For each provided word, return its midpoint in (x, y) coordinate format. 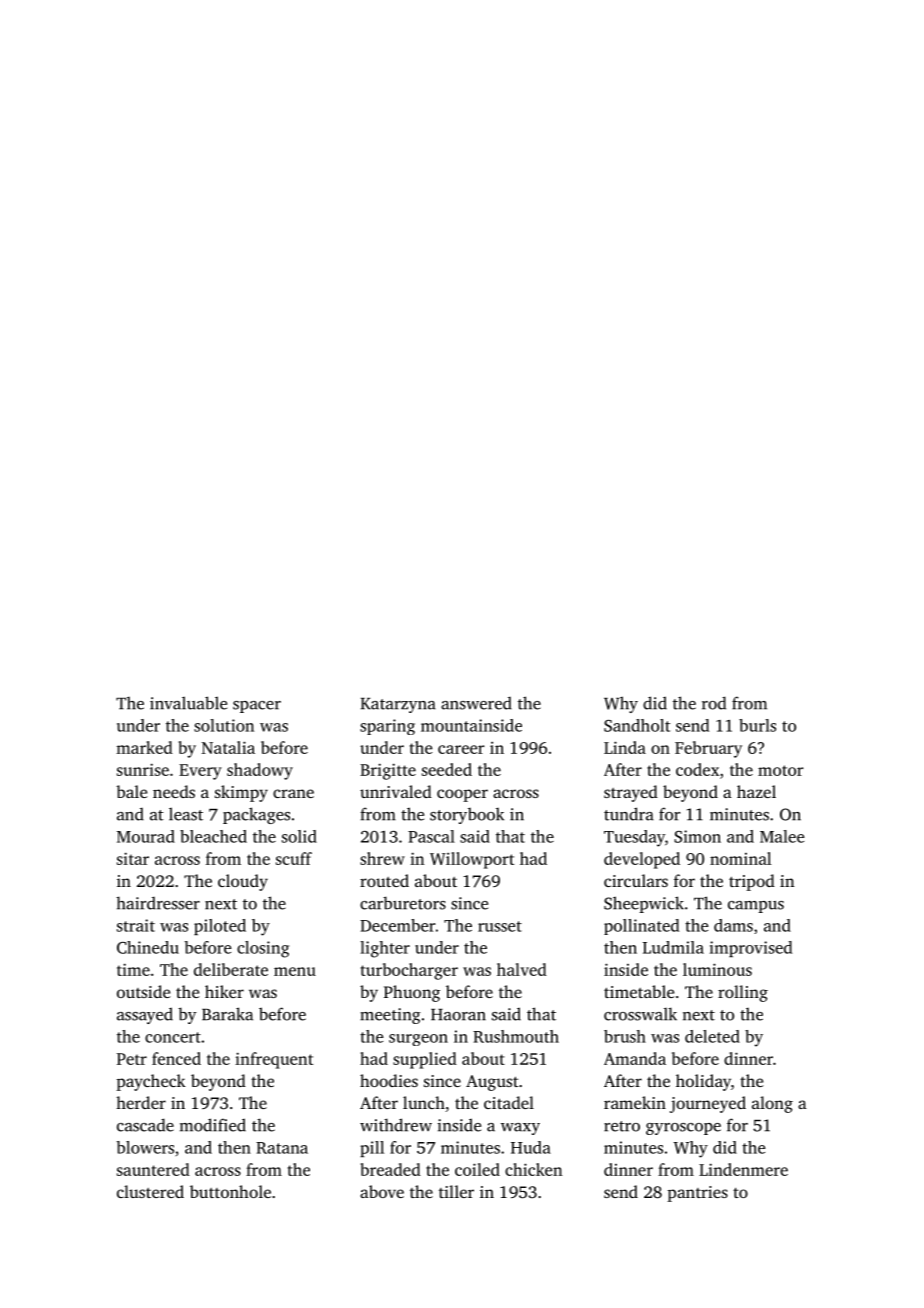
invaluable (188, 703)
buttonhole (230, 1191)
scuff (294, 858)
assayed (145, 1015)
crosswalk (640, 1014)
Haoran (458, 1015)
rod (714, 703)
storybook (467, 816)
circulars (636, 880)
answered (476, 703)
